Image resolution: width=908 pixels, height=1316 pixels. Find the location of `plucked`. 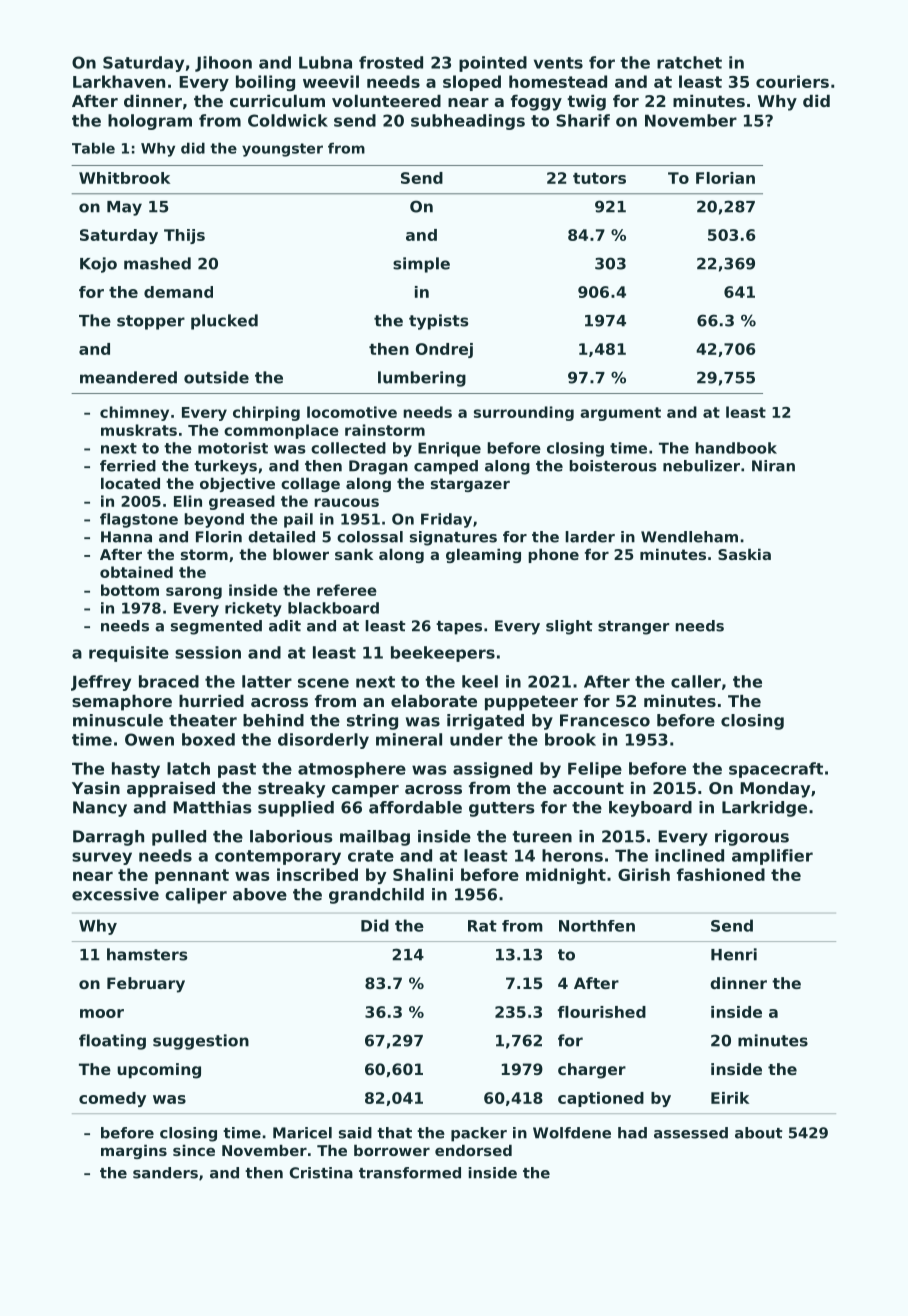

plucked is located at coordinates (224, 322).
